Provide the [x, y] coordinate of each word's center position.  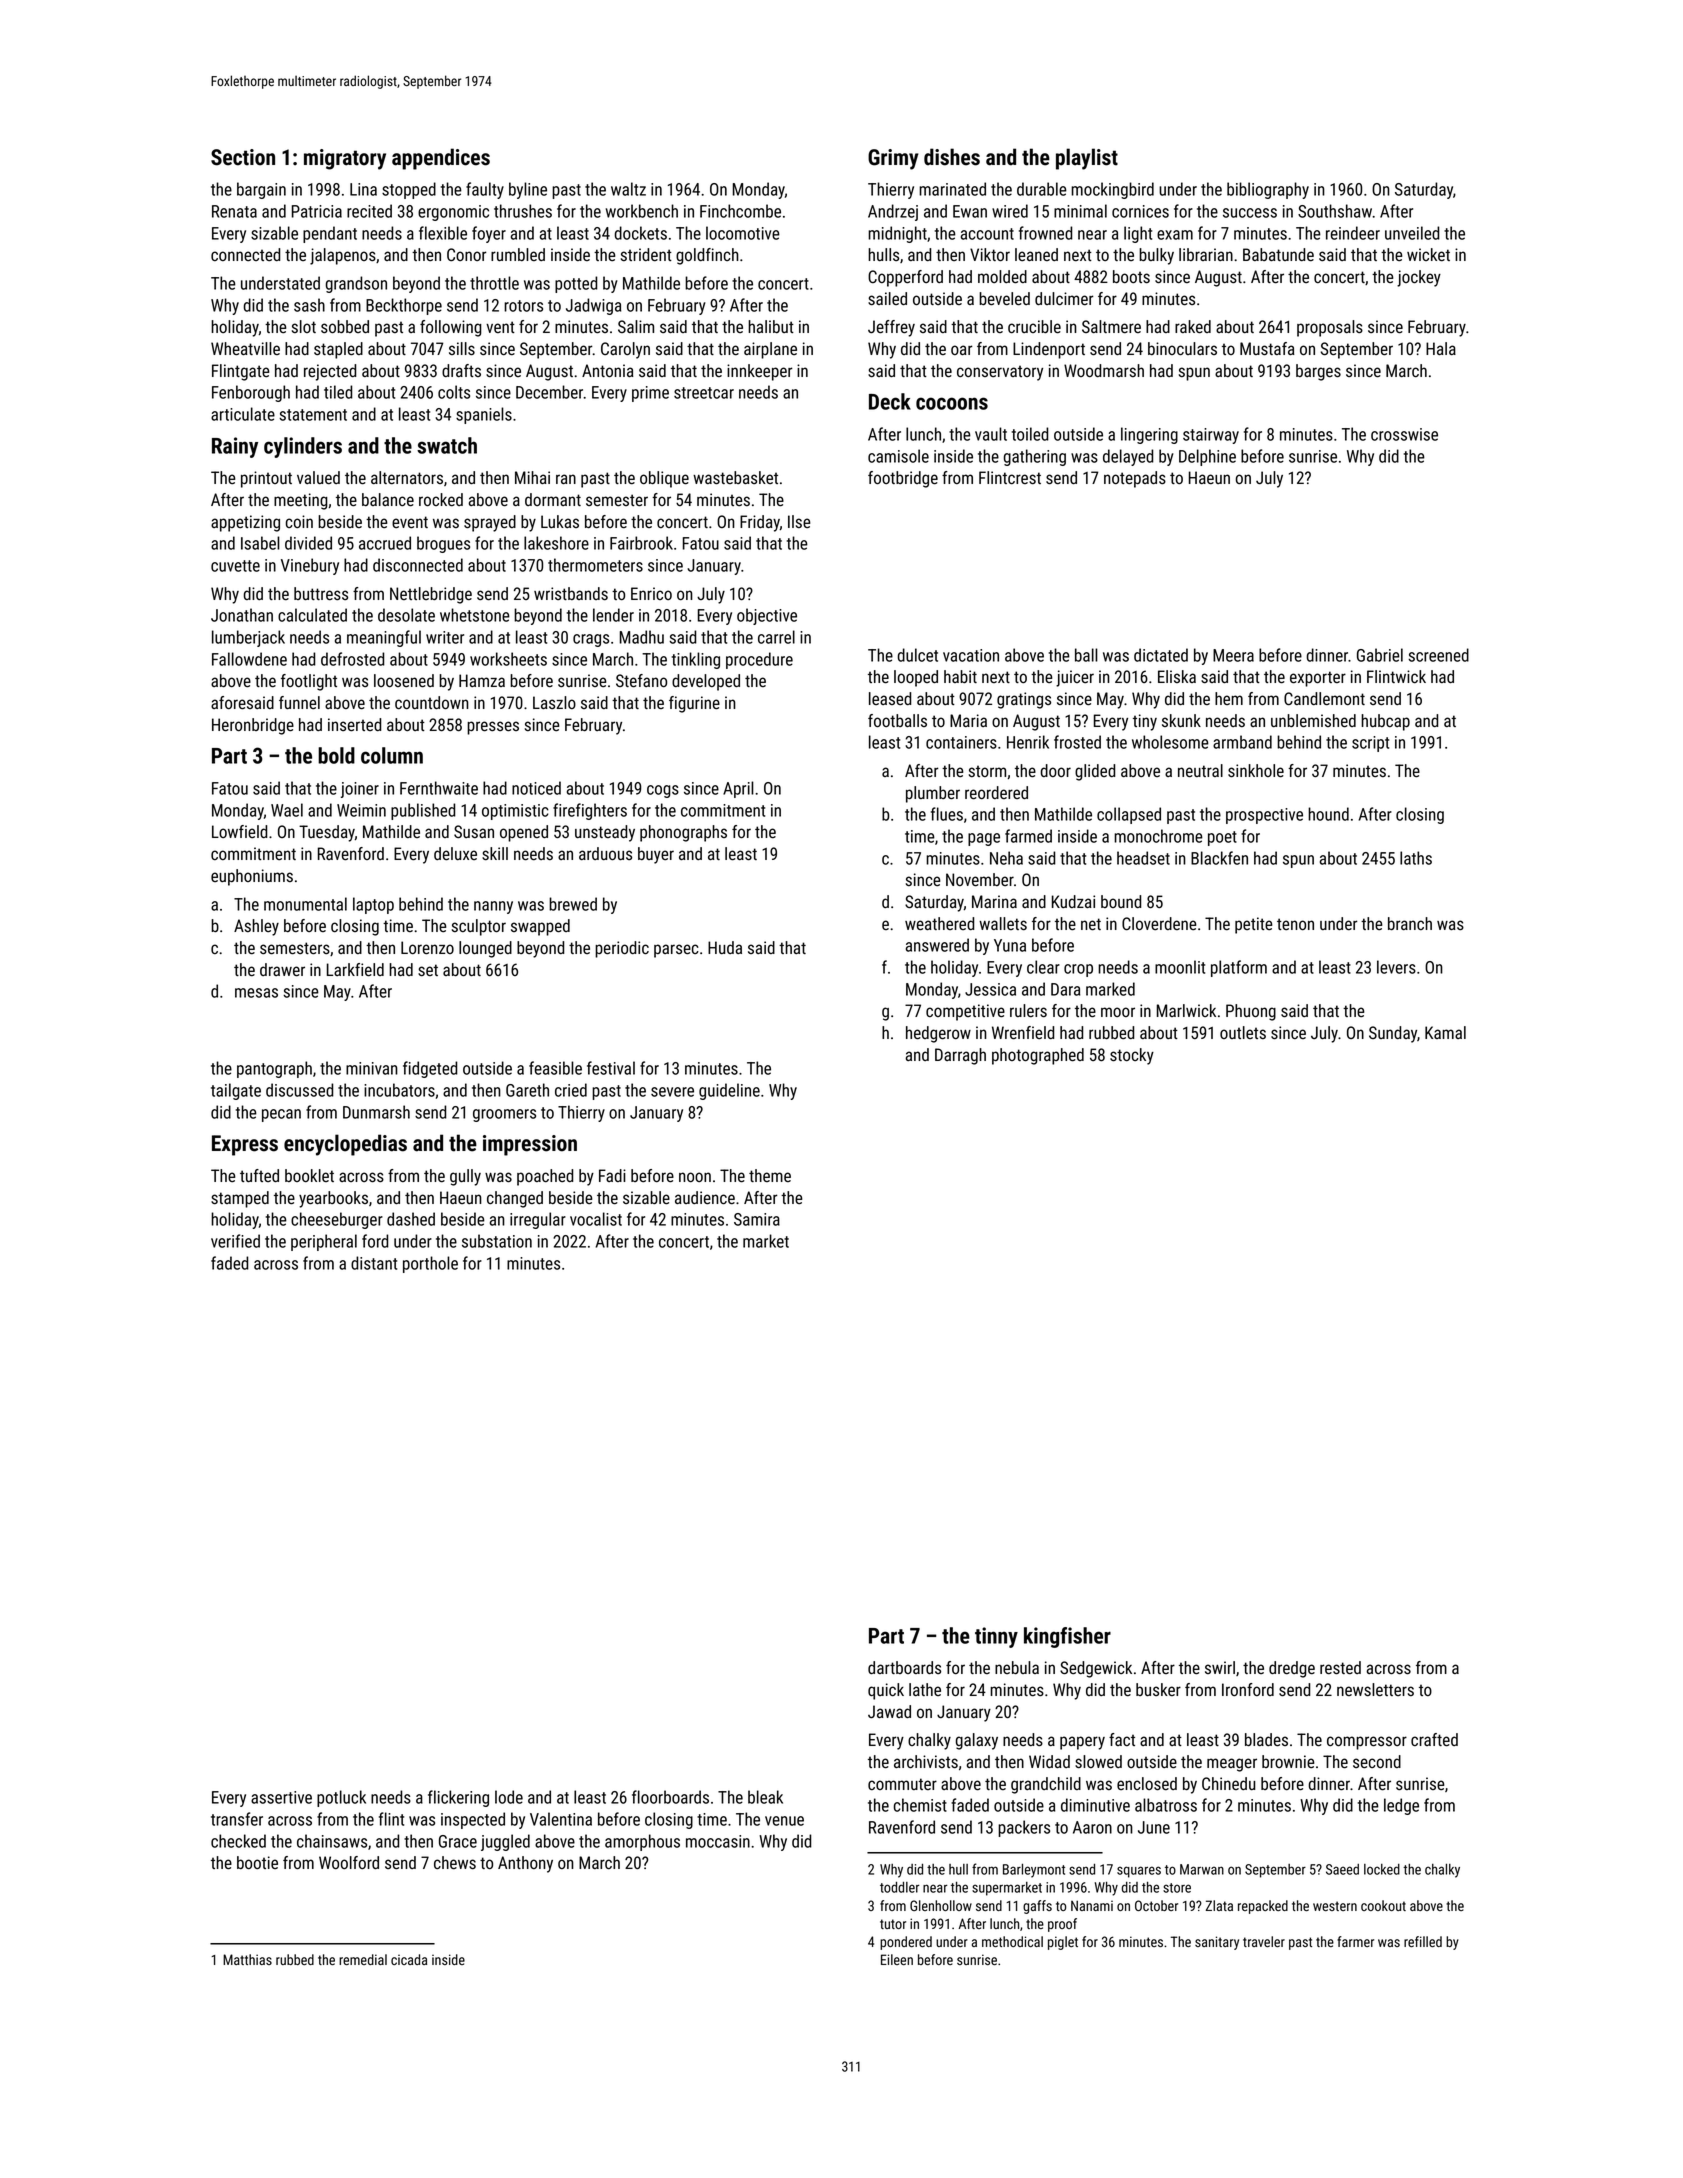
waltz [628, 189]
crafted [1434, 1740]
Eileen [897, 1959]
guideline [729, 1091]
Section [243, 157]
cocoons [952, 403]
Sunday [1393, 1034]
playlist [1087, 159]
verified [235, 1241]
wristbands [571, 594]
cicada [409, 1959]
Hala [1441, 348]
